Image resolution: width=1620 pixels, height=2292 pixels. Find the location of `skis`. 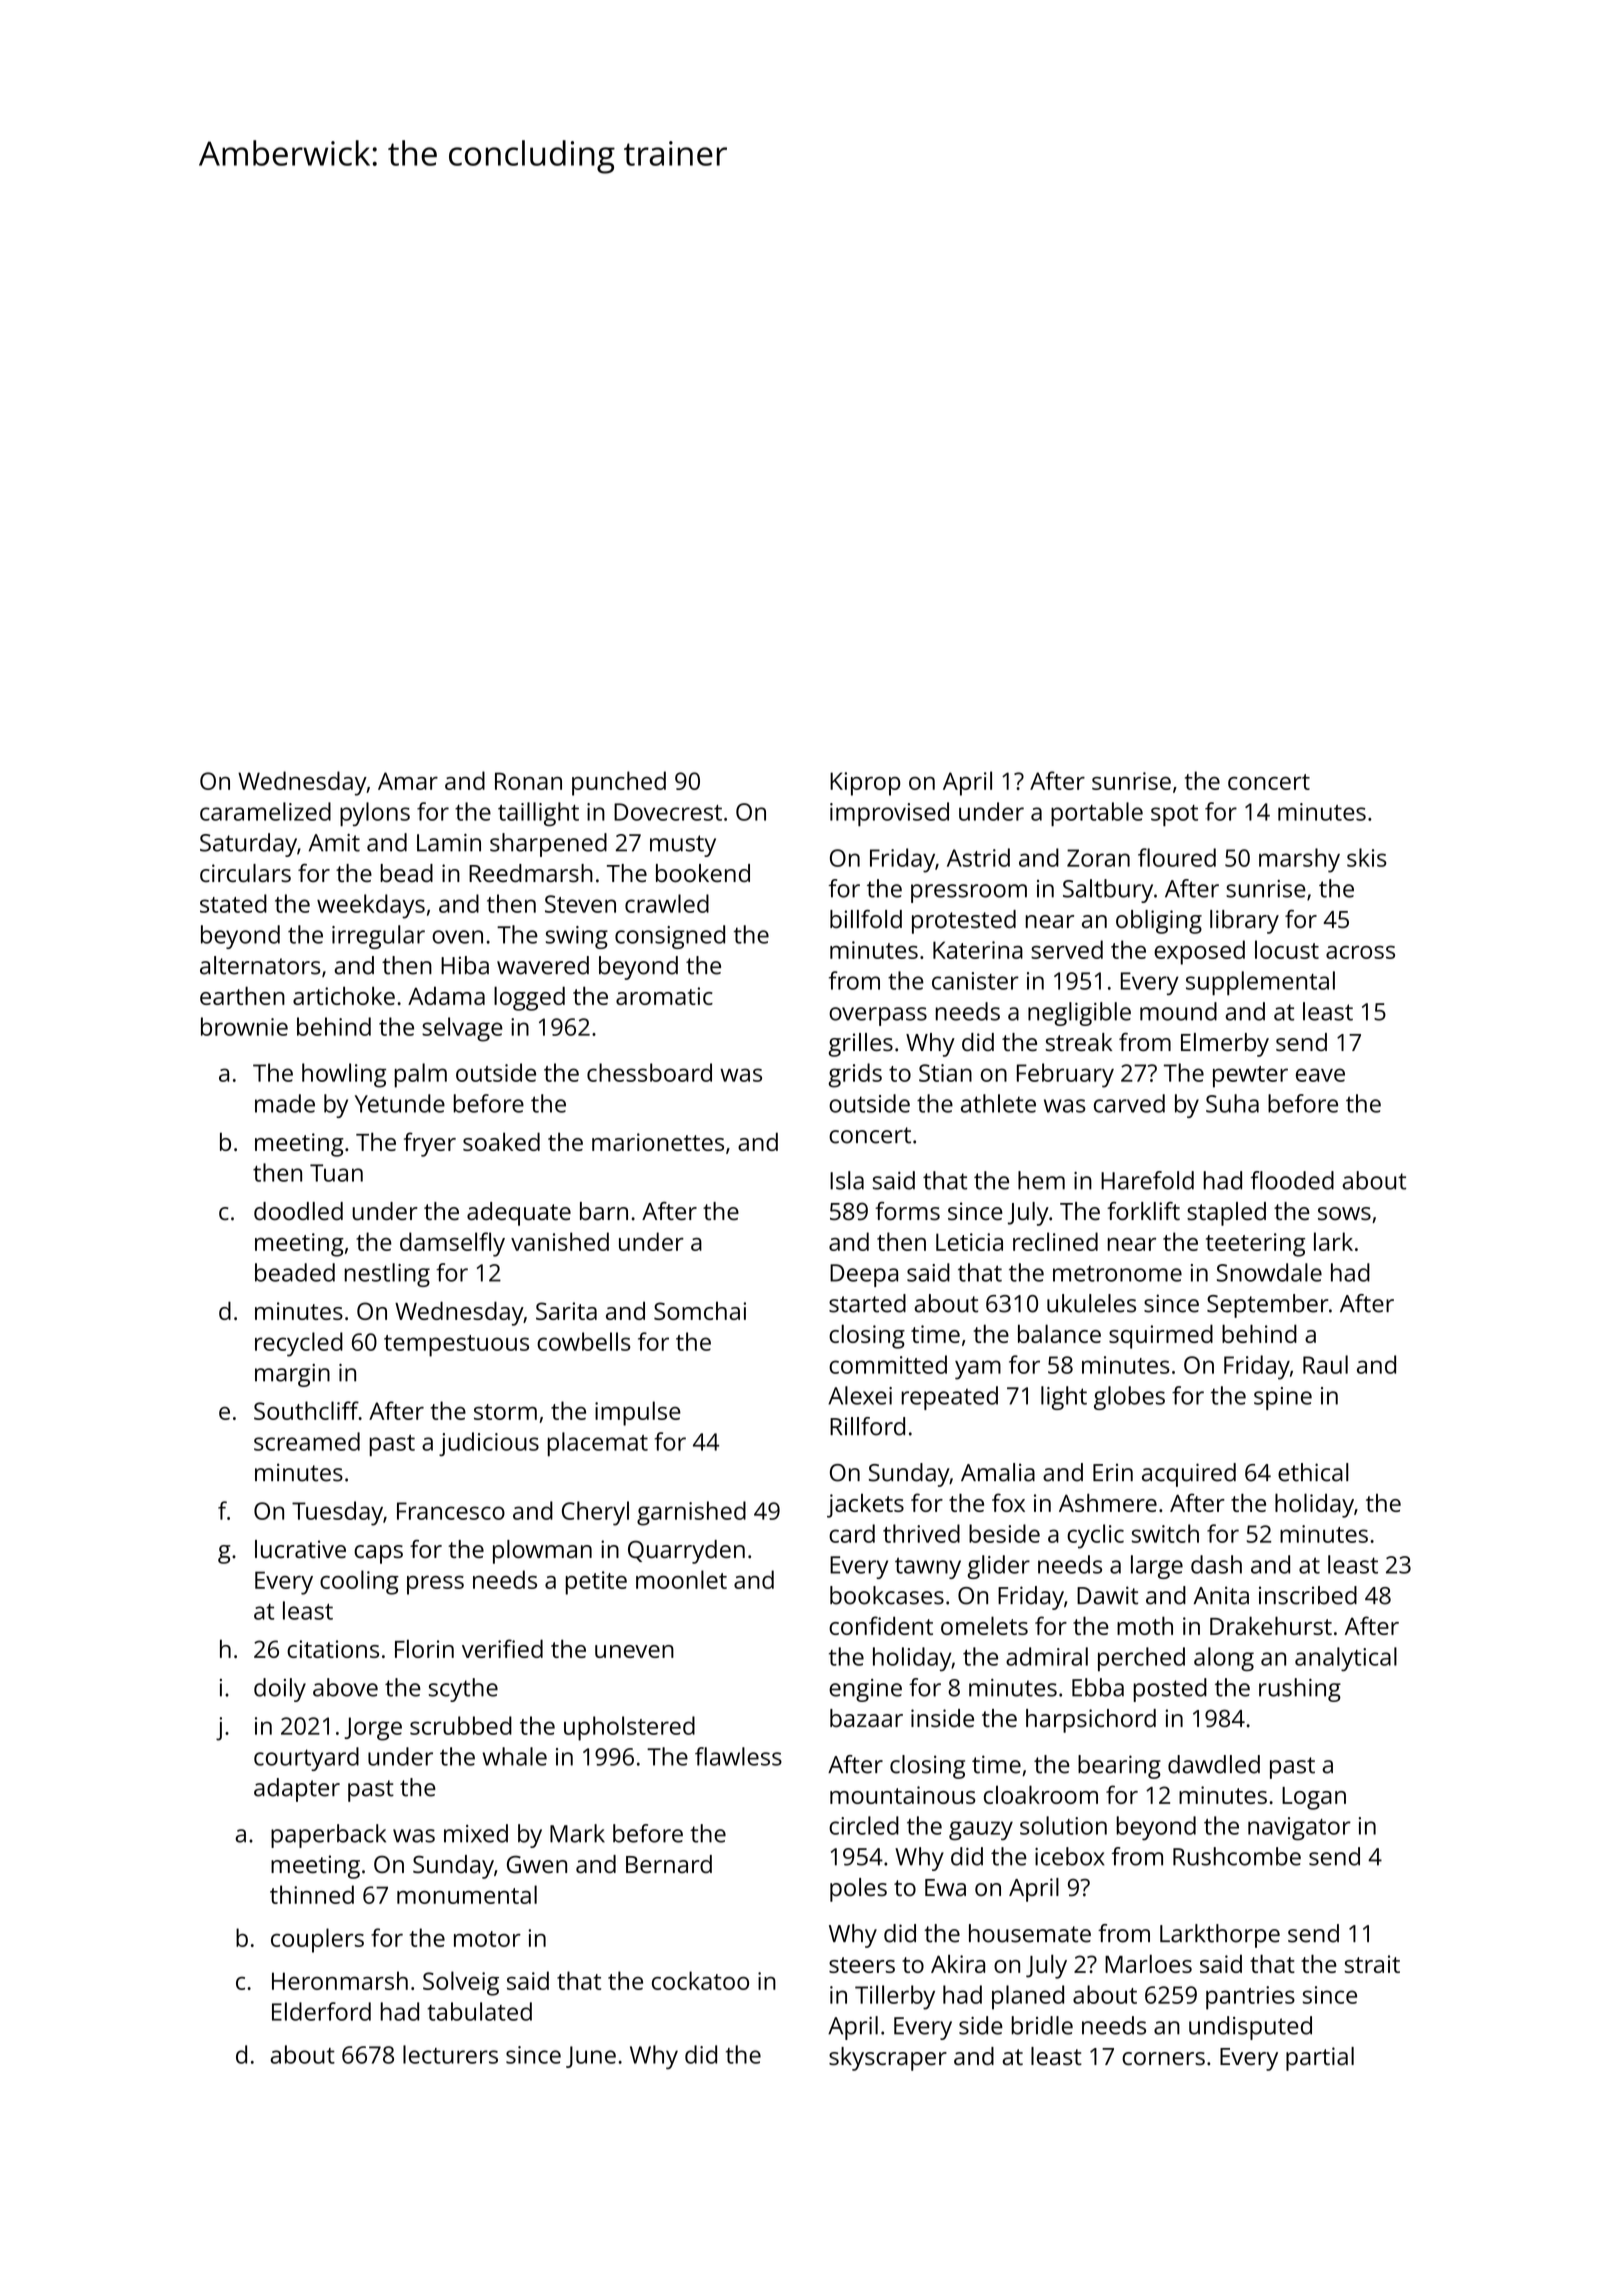

skis is located at coordinates (1367, 857).
